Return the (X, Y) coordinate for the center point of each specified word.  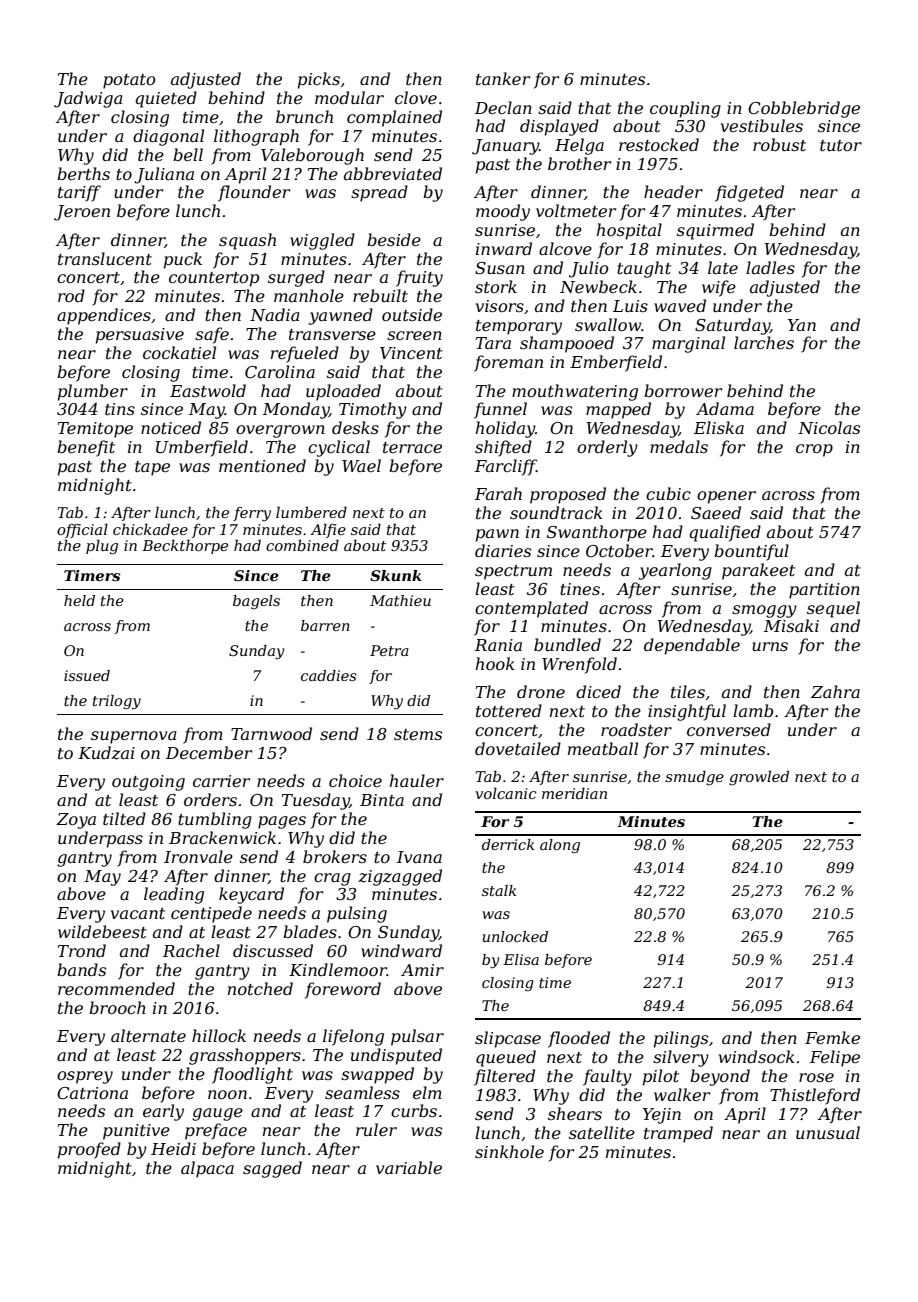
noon (227, 1094)
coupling (685, 109)
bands (81, 969)
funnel (500, 410)
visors (500, 306)
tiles (688, 691)
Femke (832, 1037)
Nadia (275, 314)
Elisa (521, 959)
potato (129, 81)
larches (764, 342)
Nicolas (829, 427)
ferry (252, 514)
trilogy (117, 702)
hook (495, 663)
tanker (503, 78)
